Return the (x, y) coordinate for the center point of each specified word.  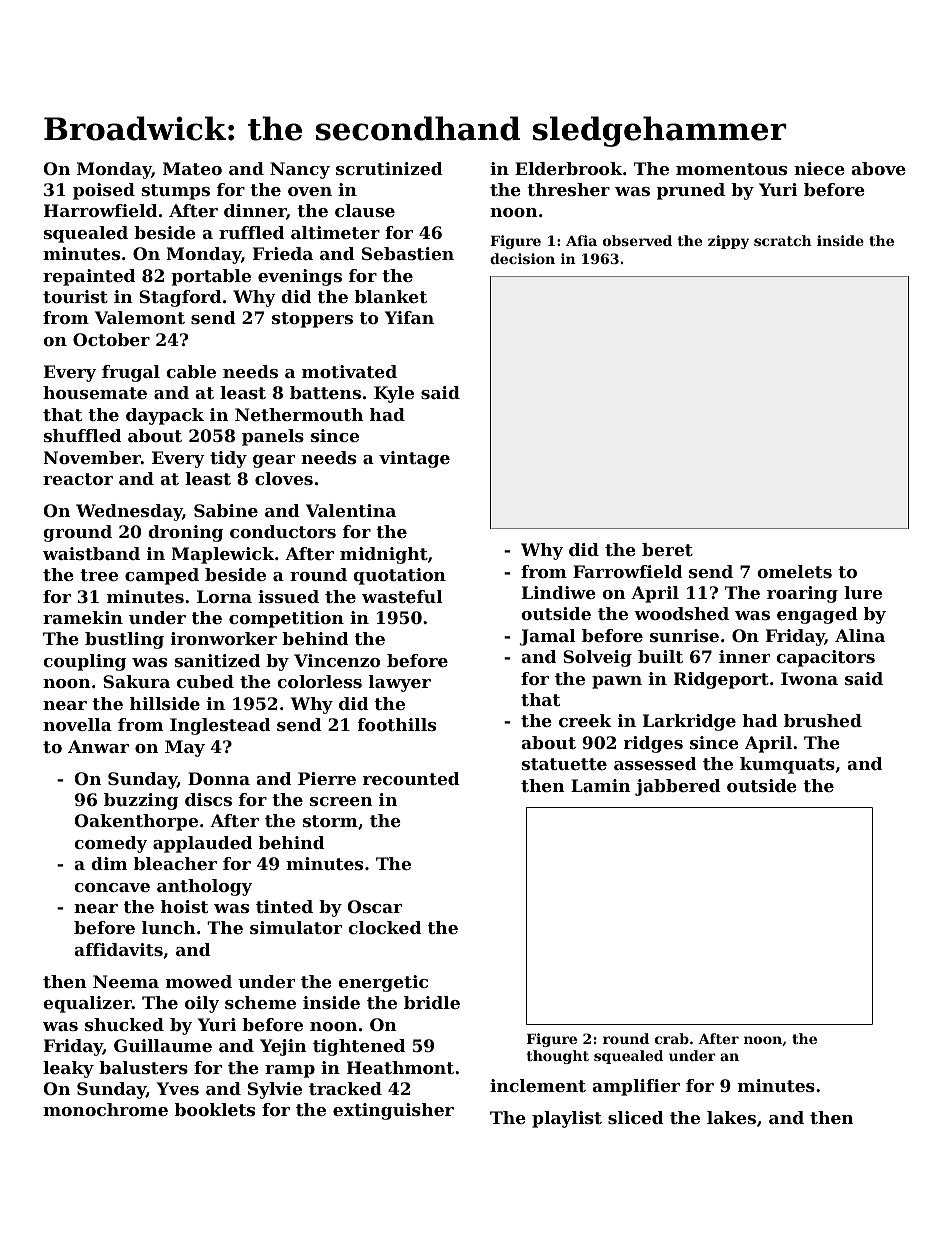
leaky (68, 1069)
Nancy (300, 170)
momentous (731, 169)
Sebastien (408, 253)
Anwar (98, 746)
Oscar (374, 906)
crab (672, 1038)
